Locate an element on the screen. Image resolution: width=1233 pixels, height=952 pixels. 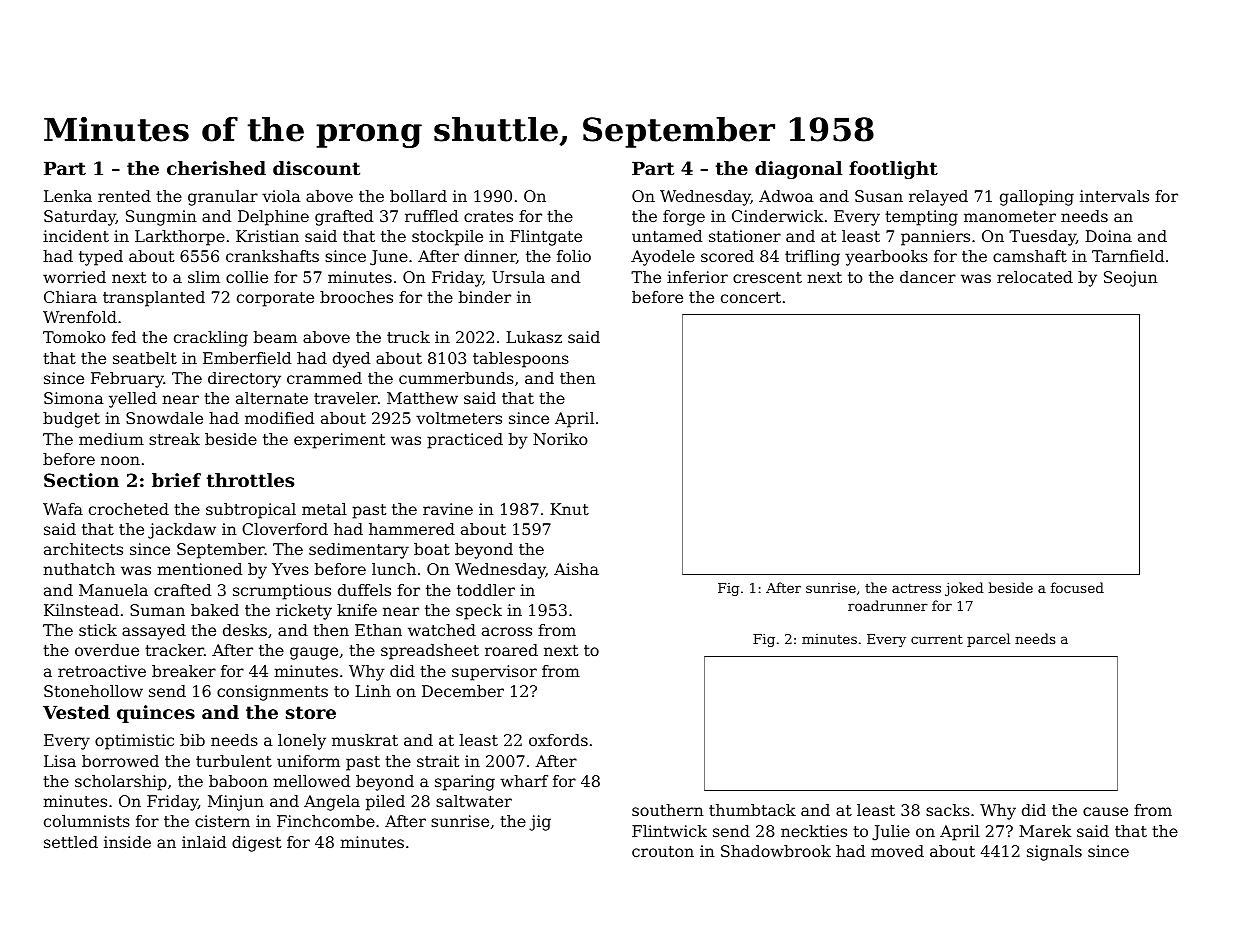
digest is located at coordinates (256, 844).
